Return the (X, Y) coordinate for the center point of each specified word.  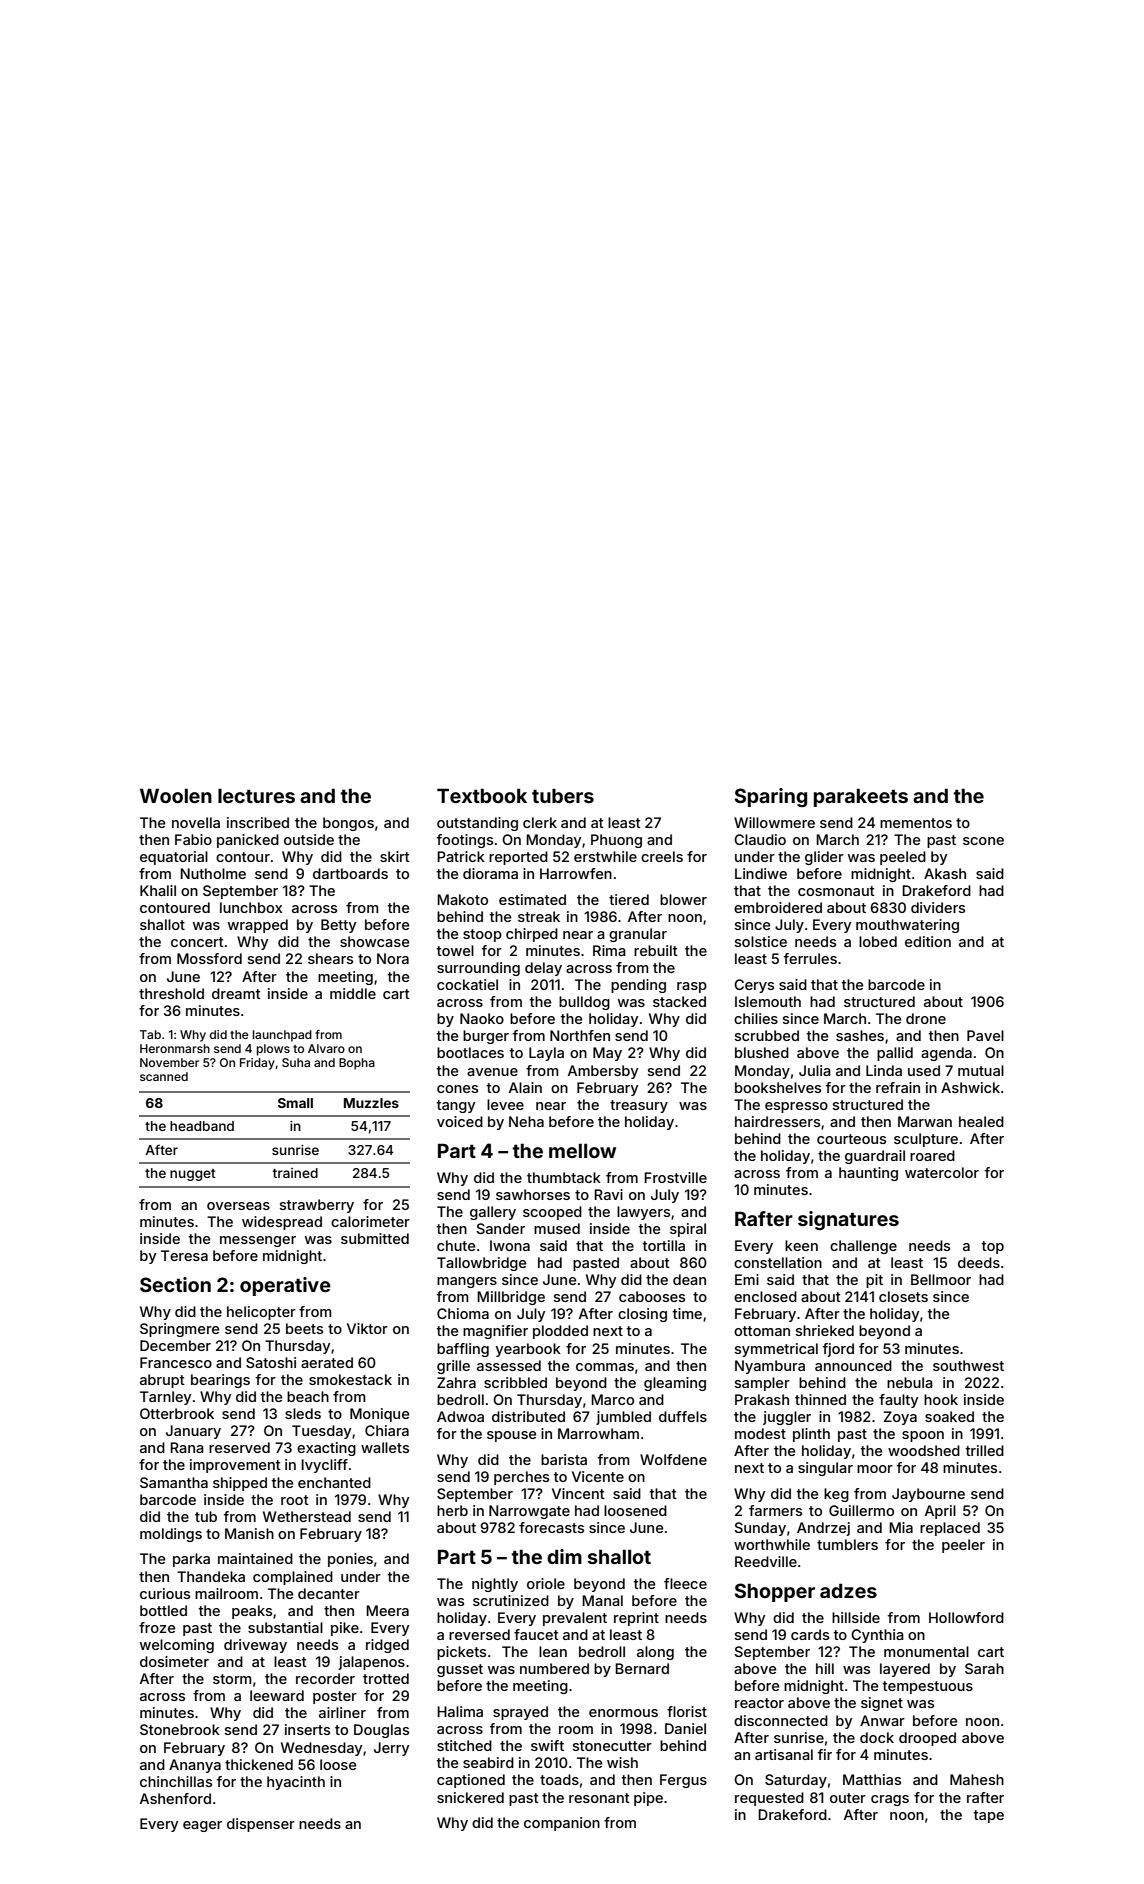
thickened (259, 1764)
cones (457, 1089)
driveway (255, 1646)
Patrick (461, 856)
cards (810, 1634)
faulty (898, 1401)
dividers (938, 907)
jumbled (623, 1418)
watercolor (942, 1172)
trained (295, 1173)
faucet (536, 1634)
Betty (338, 926)
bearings (220, 1381)
